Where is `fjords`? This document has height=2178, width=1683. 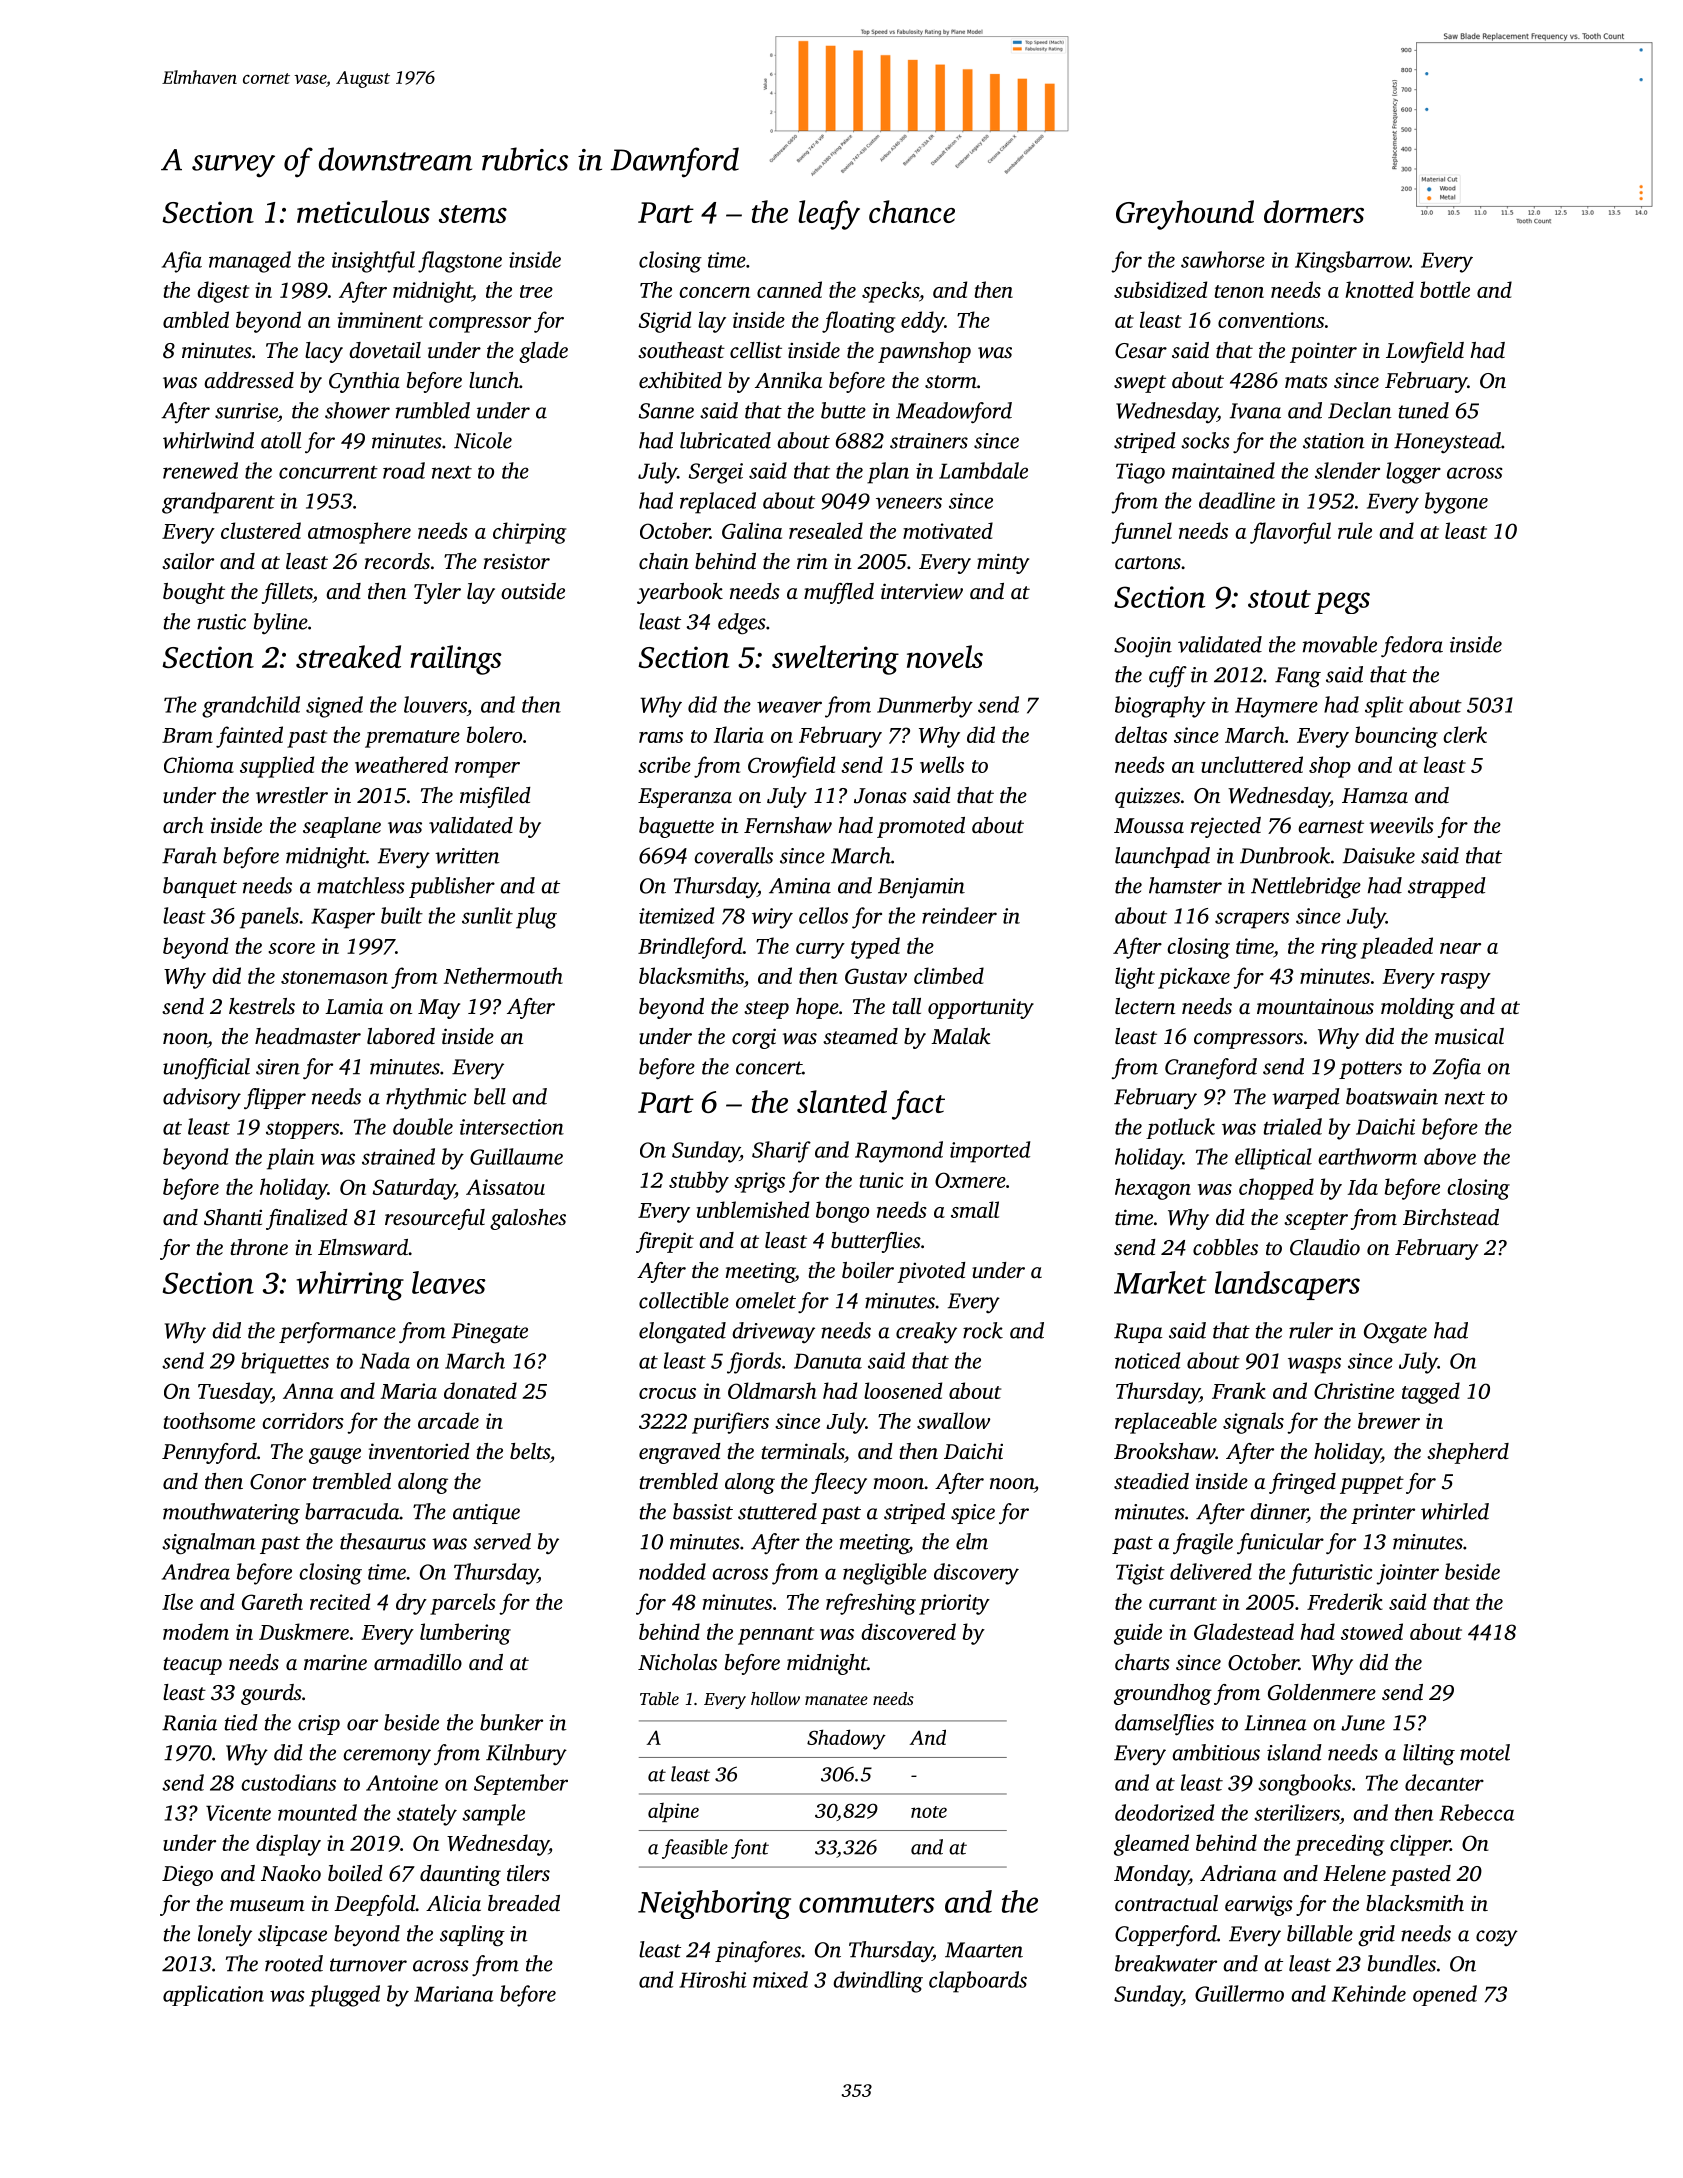 fjords is located at coordinates (754, 1363).
